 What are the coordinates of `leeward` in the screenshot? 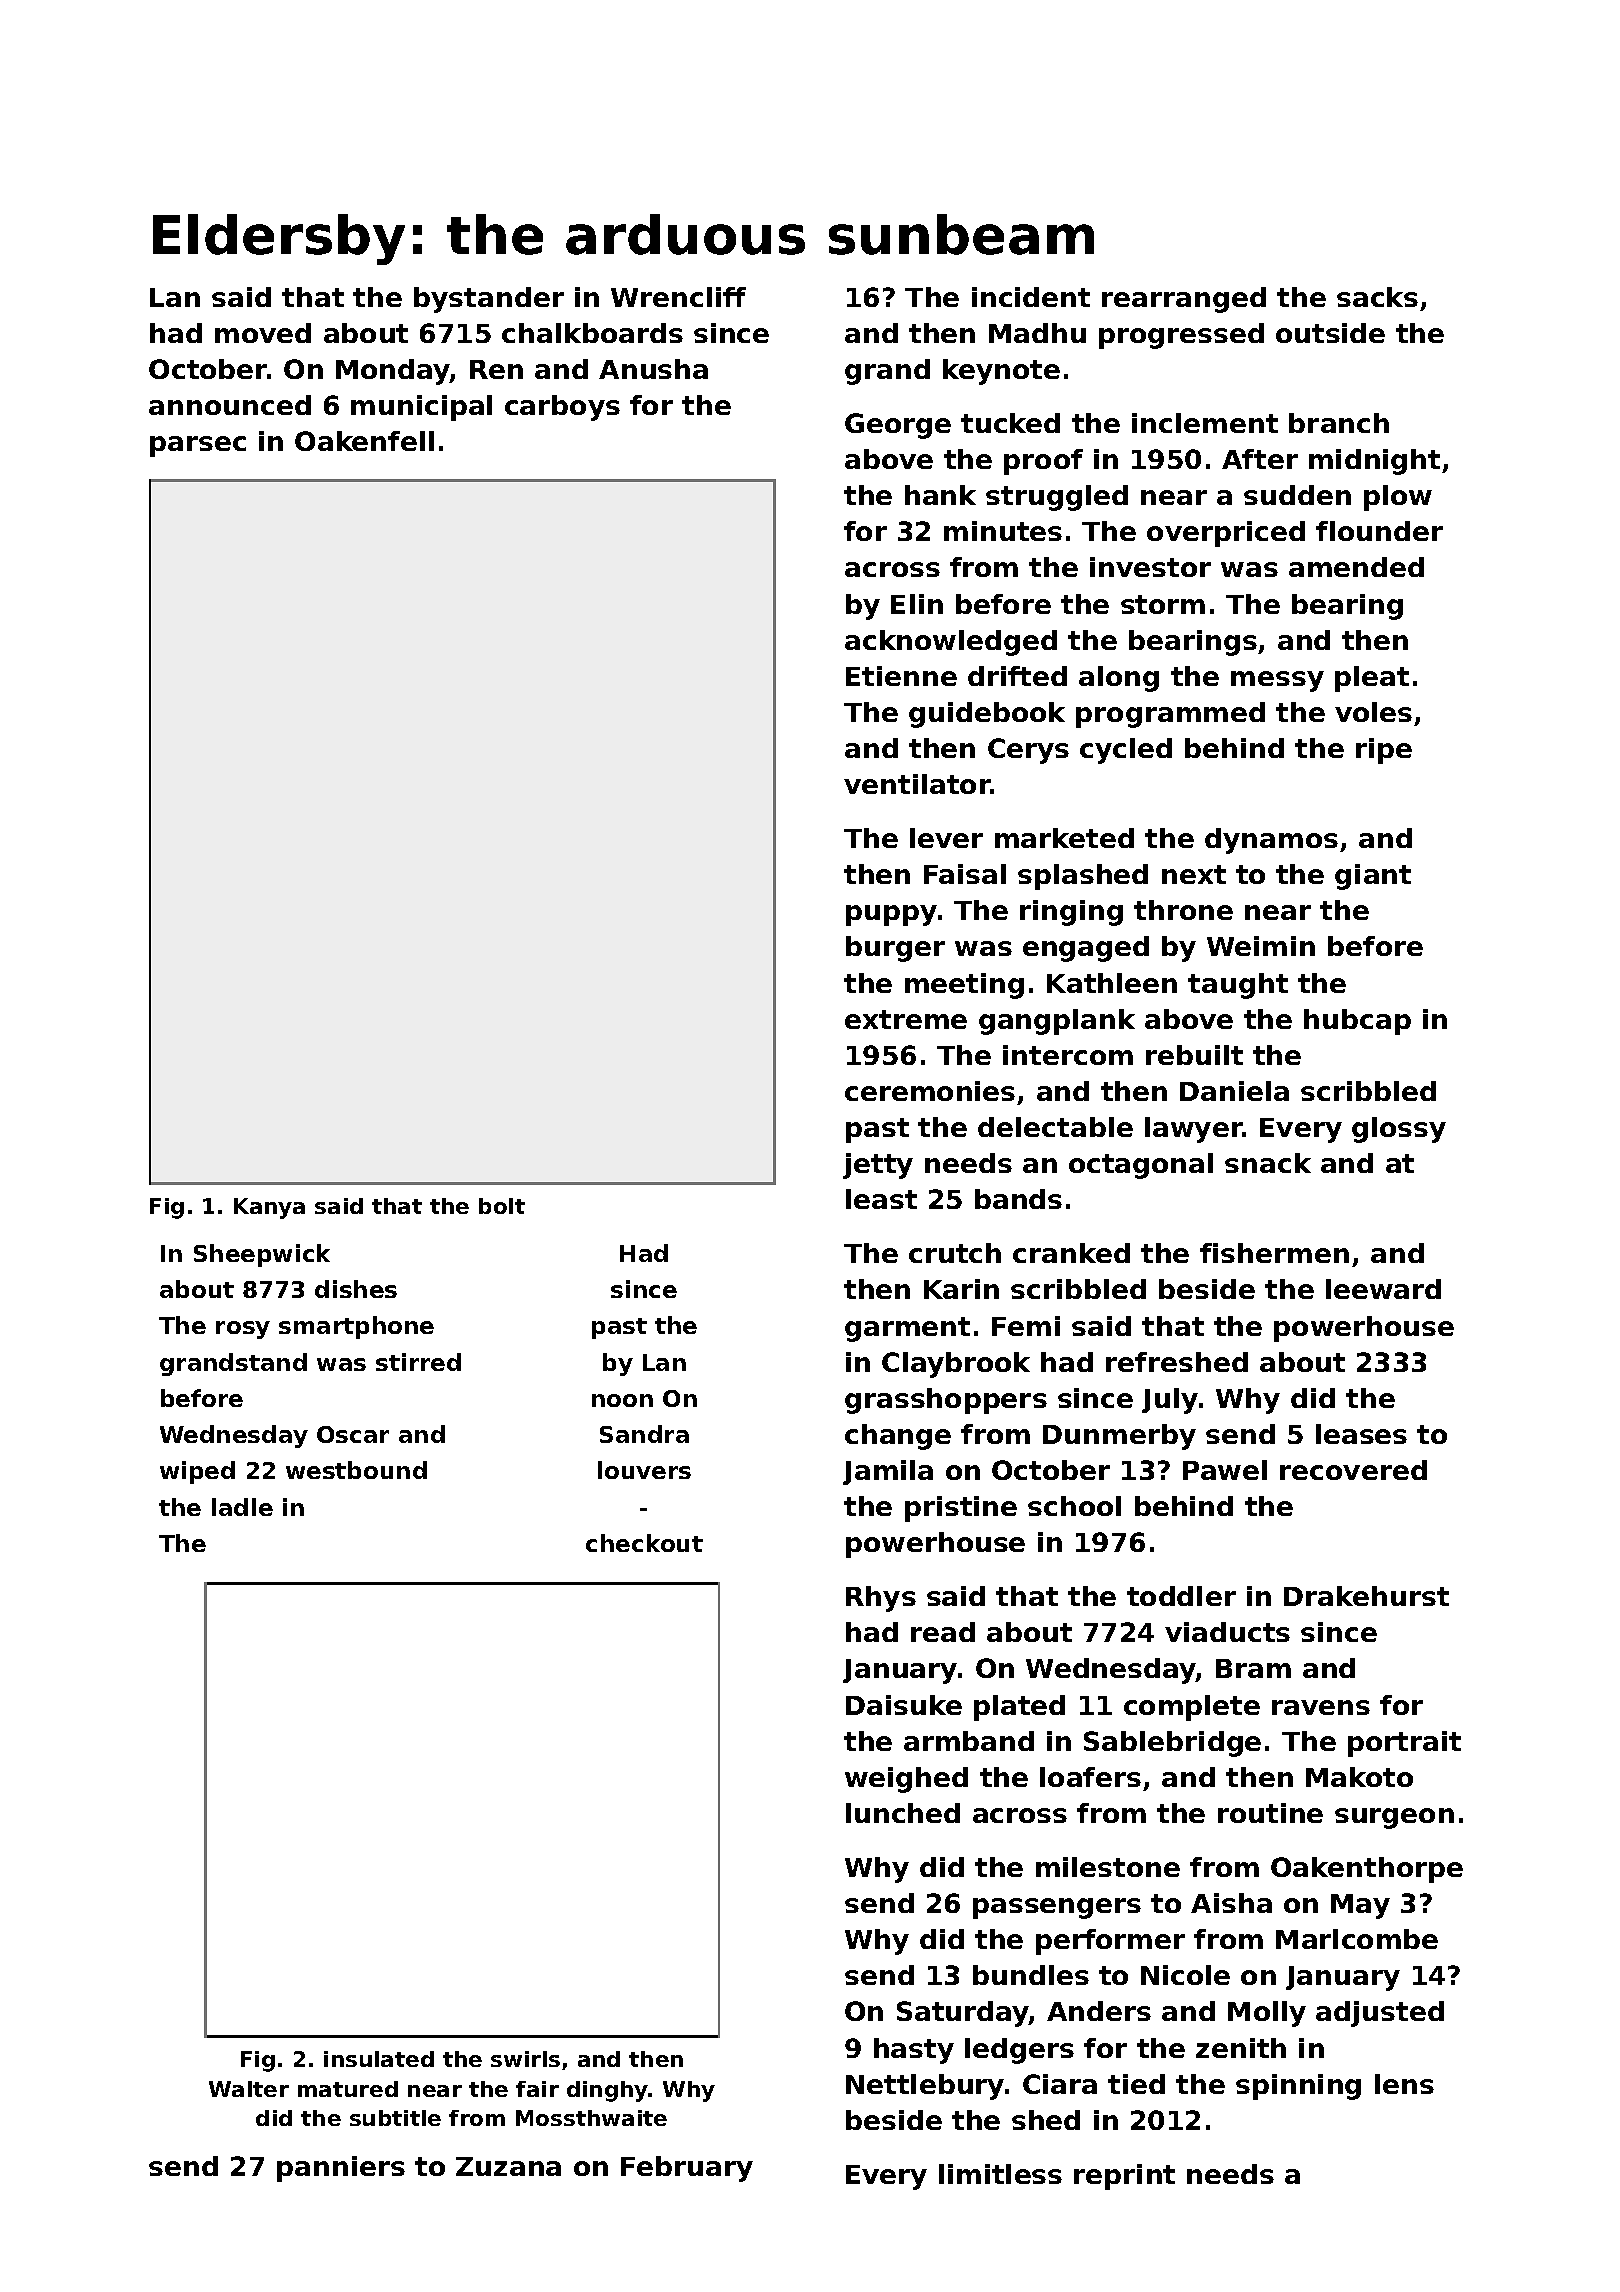 It's located at (1383, 1289).
